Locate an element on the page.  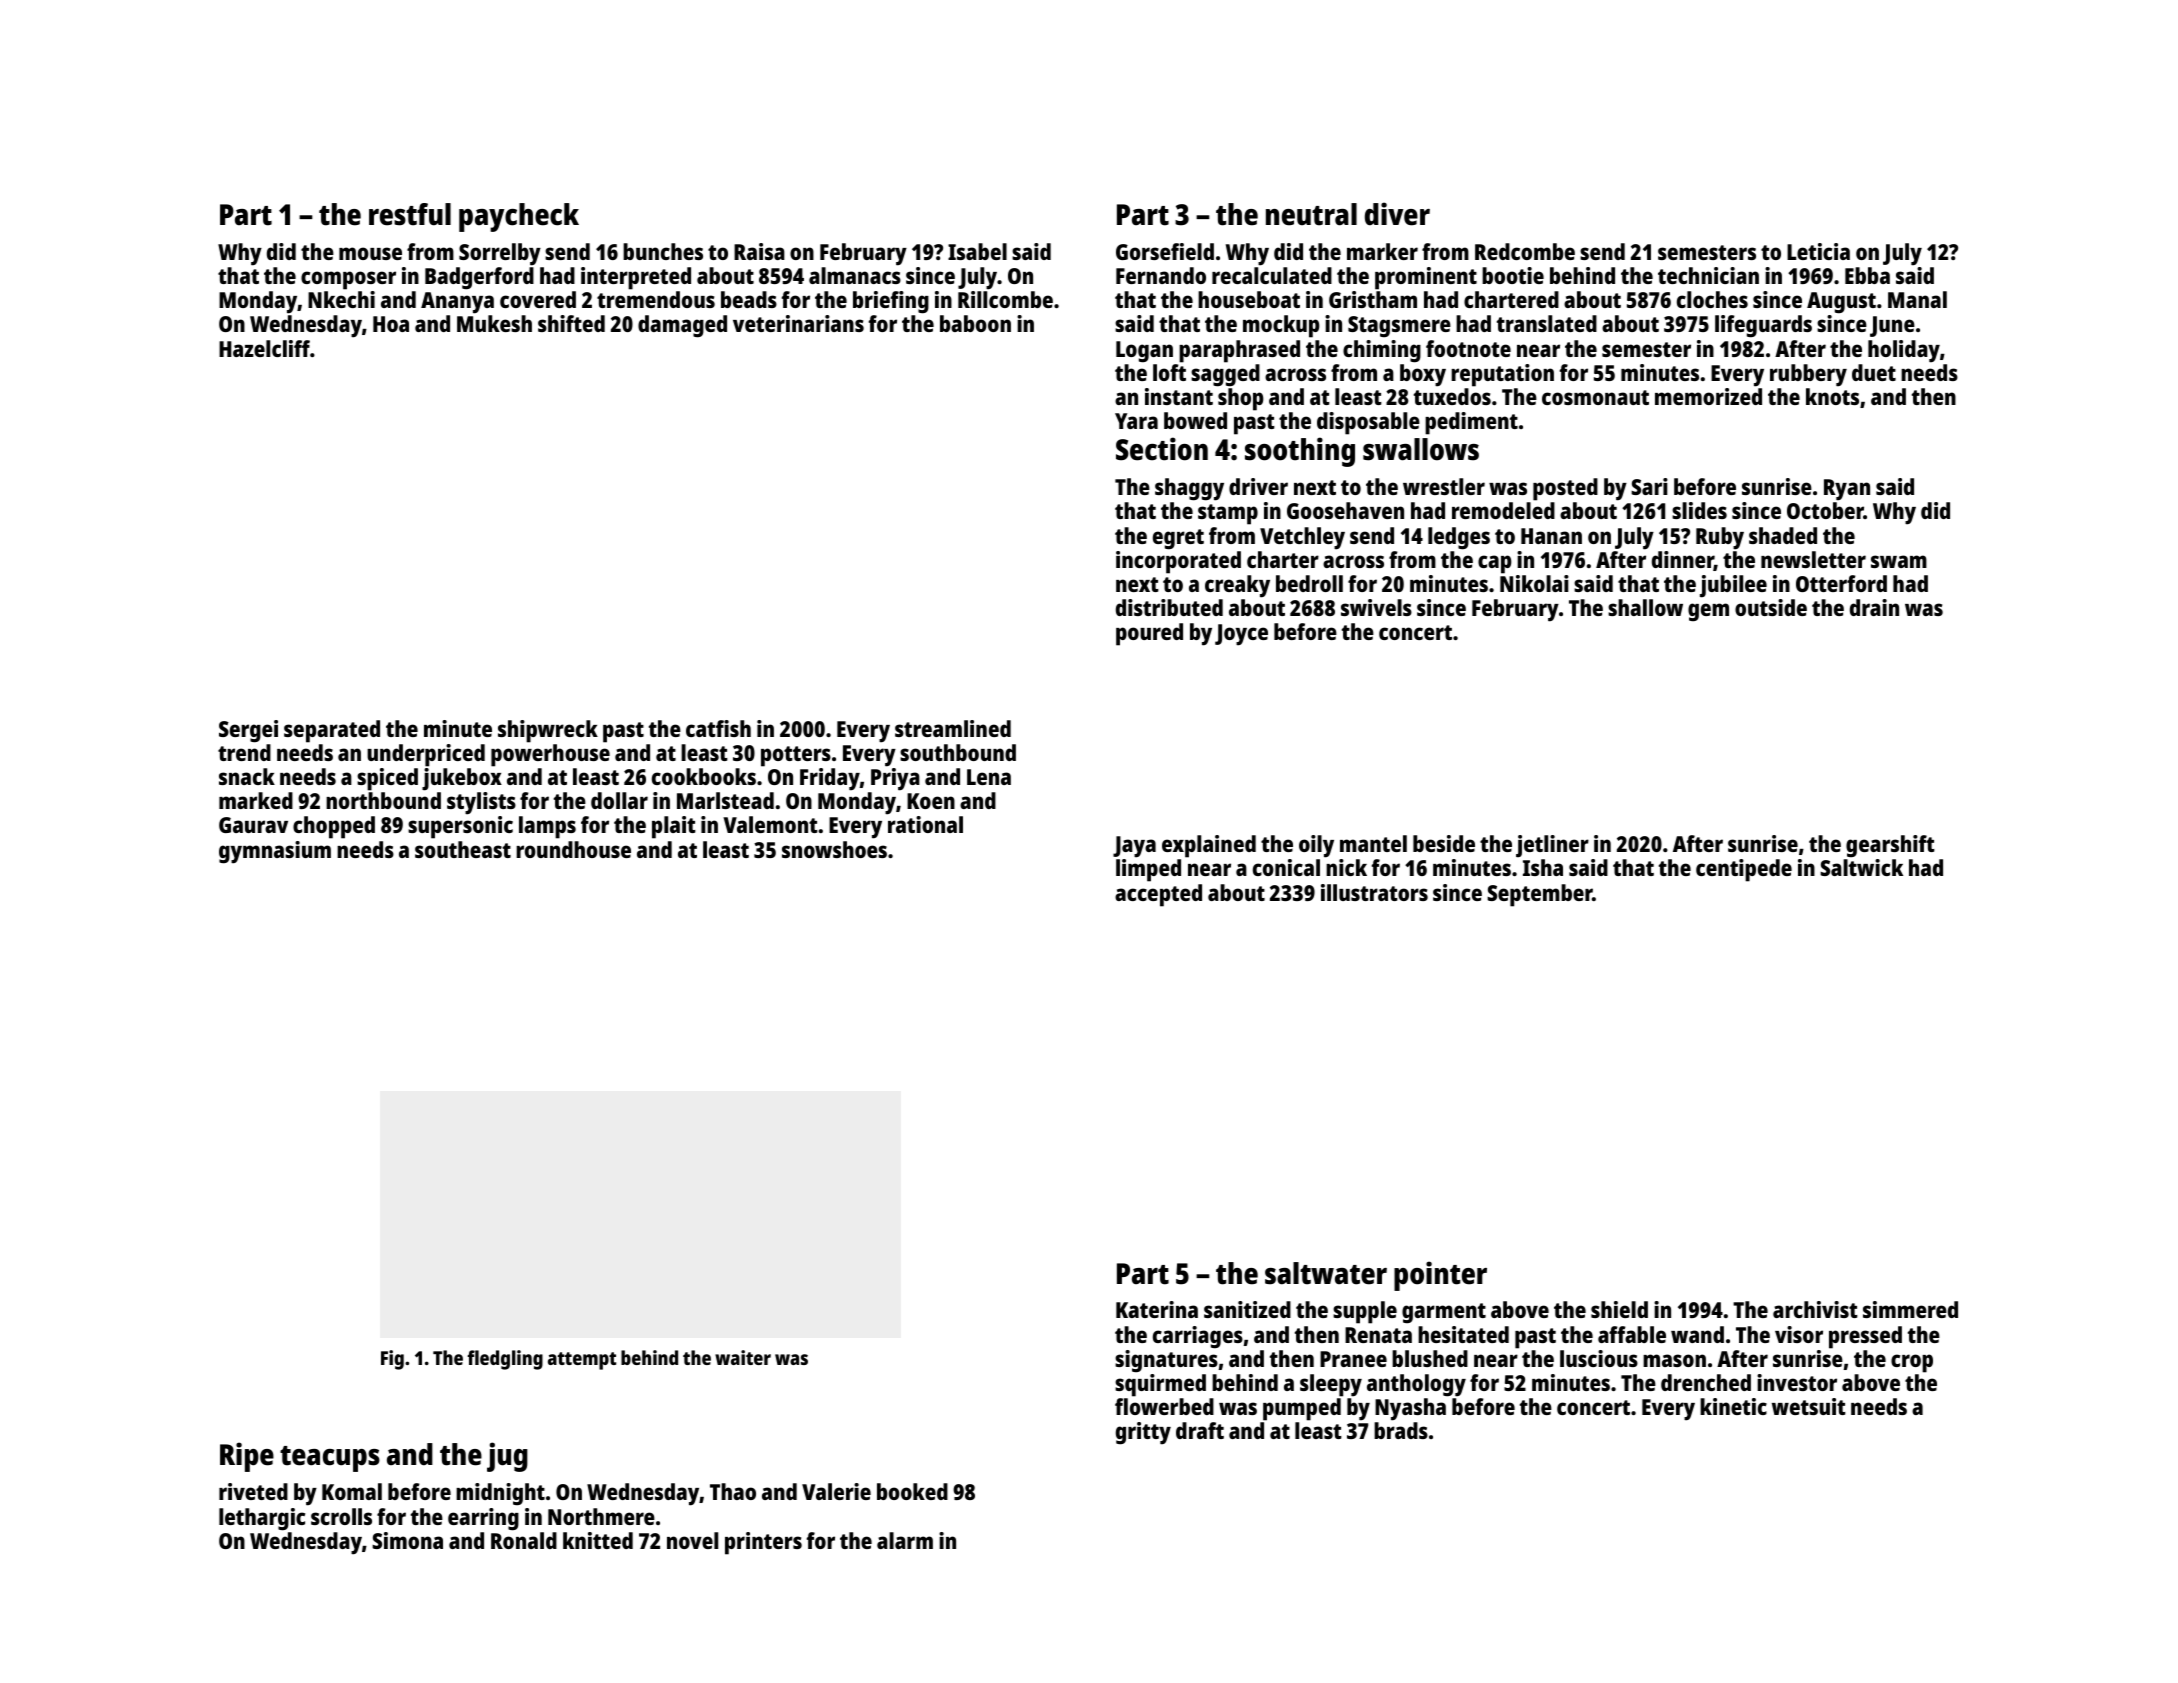
attempt is located at coordinates (582, 1361).
